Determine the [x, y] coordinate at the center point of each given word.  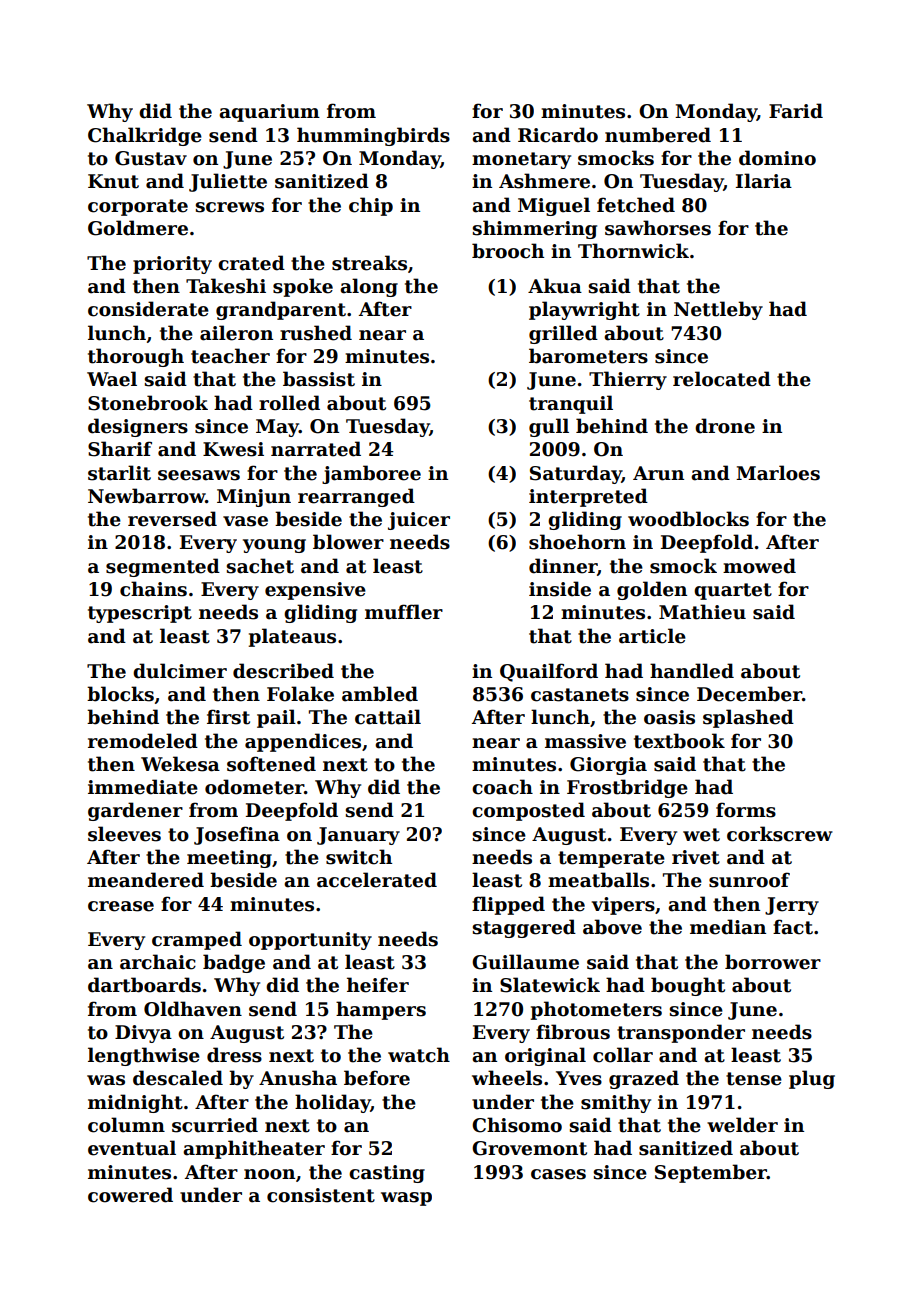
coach [502, 787]
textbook [679, 741]
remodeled [143, 741]
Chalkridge [145, 136]
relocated [722, 379]
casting [387, 1174]
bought [688, 986]
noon [269, 1174]
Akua [555, 286]
